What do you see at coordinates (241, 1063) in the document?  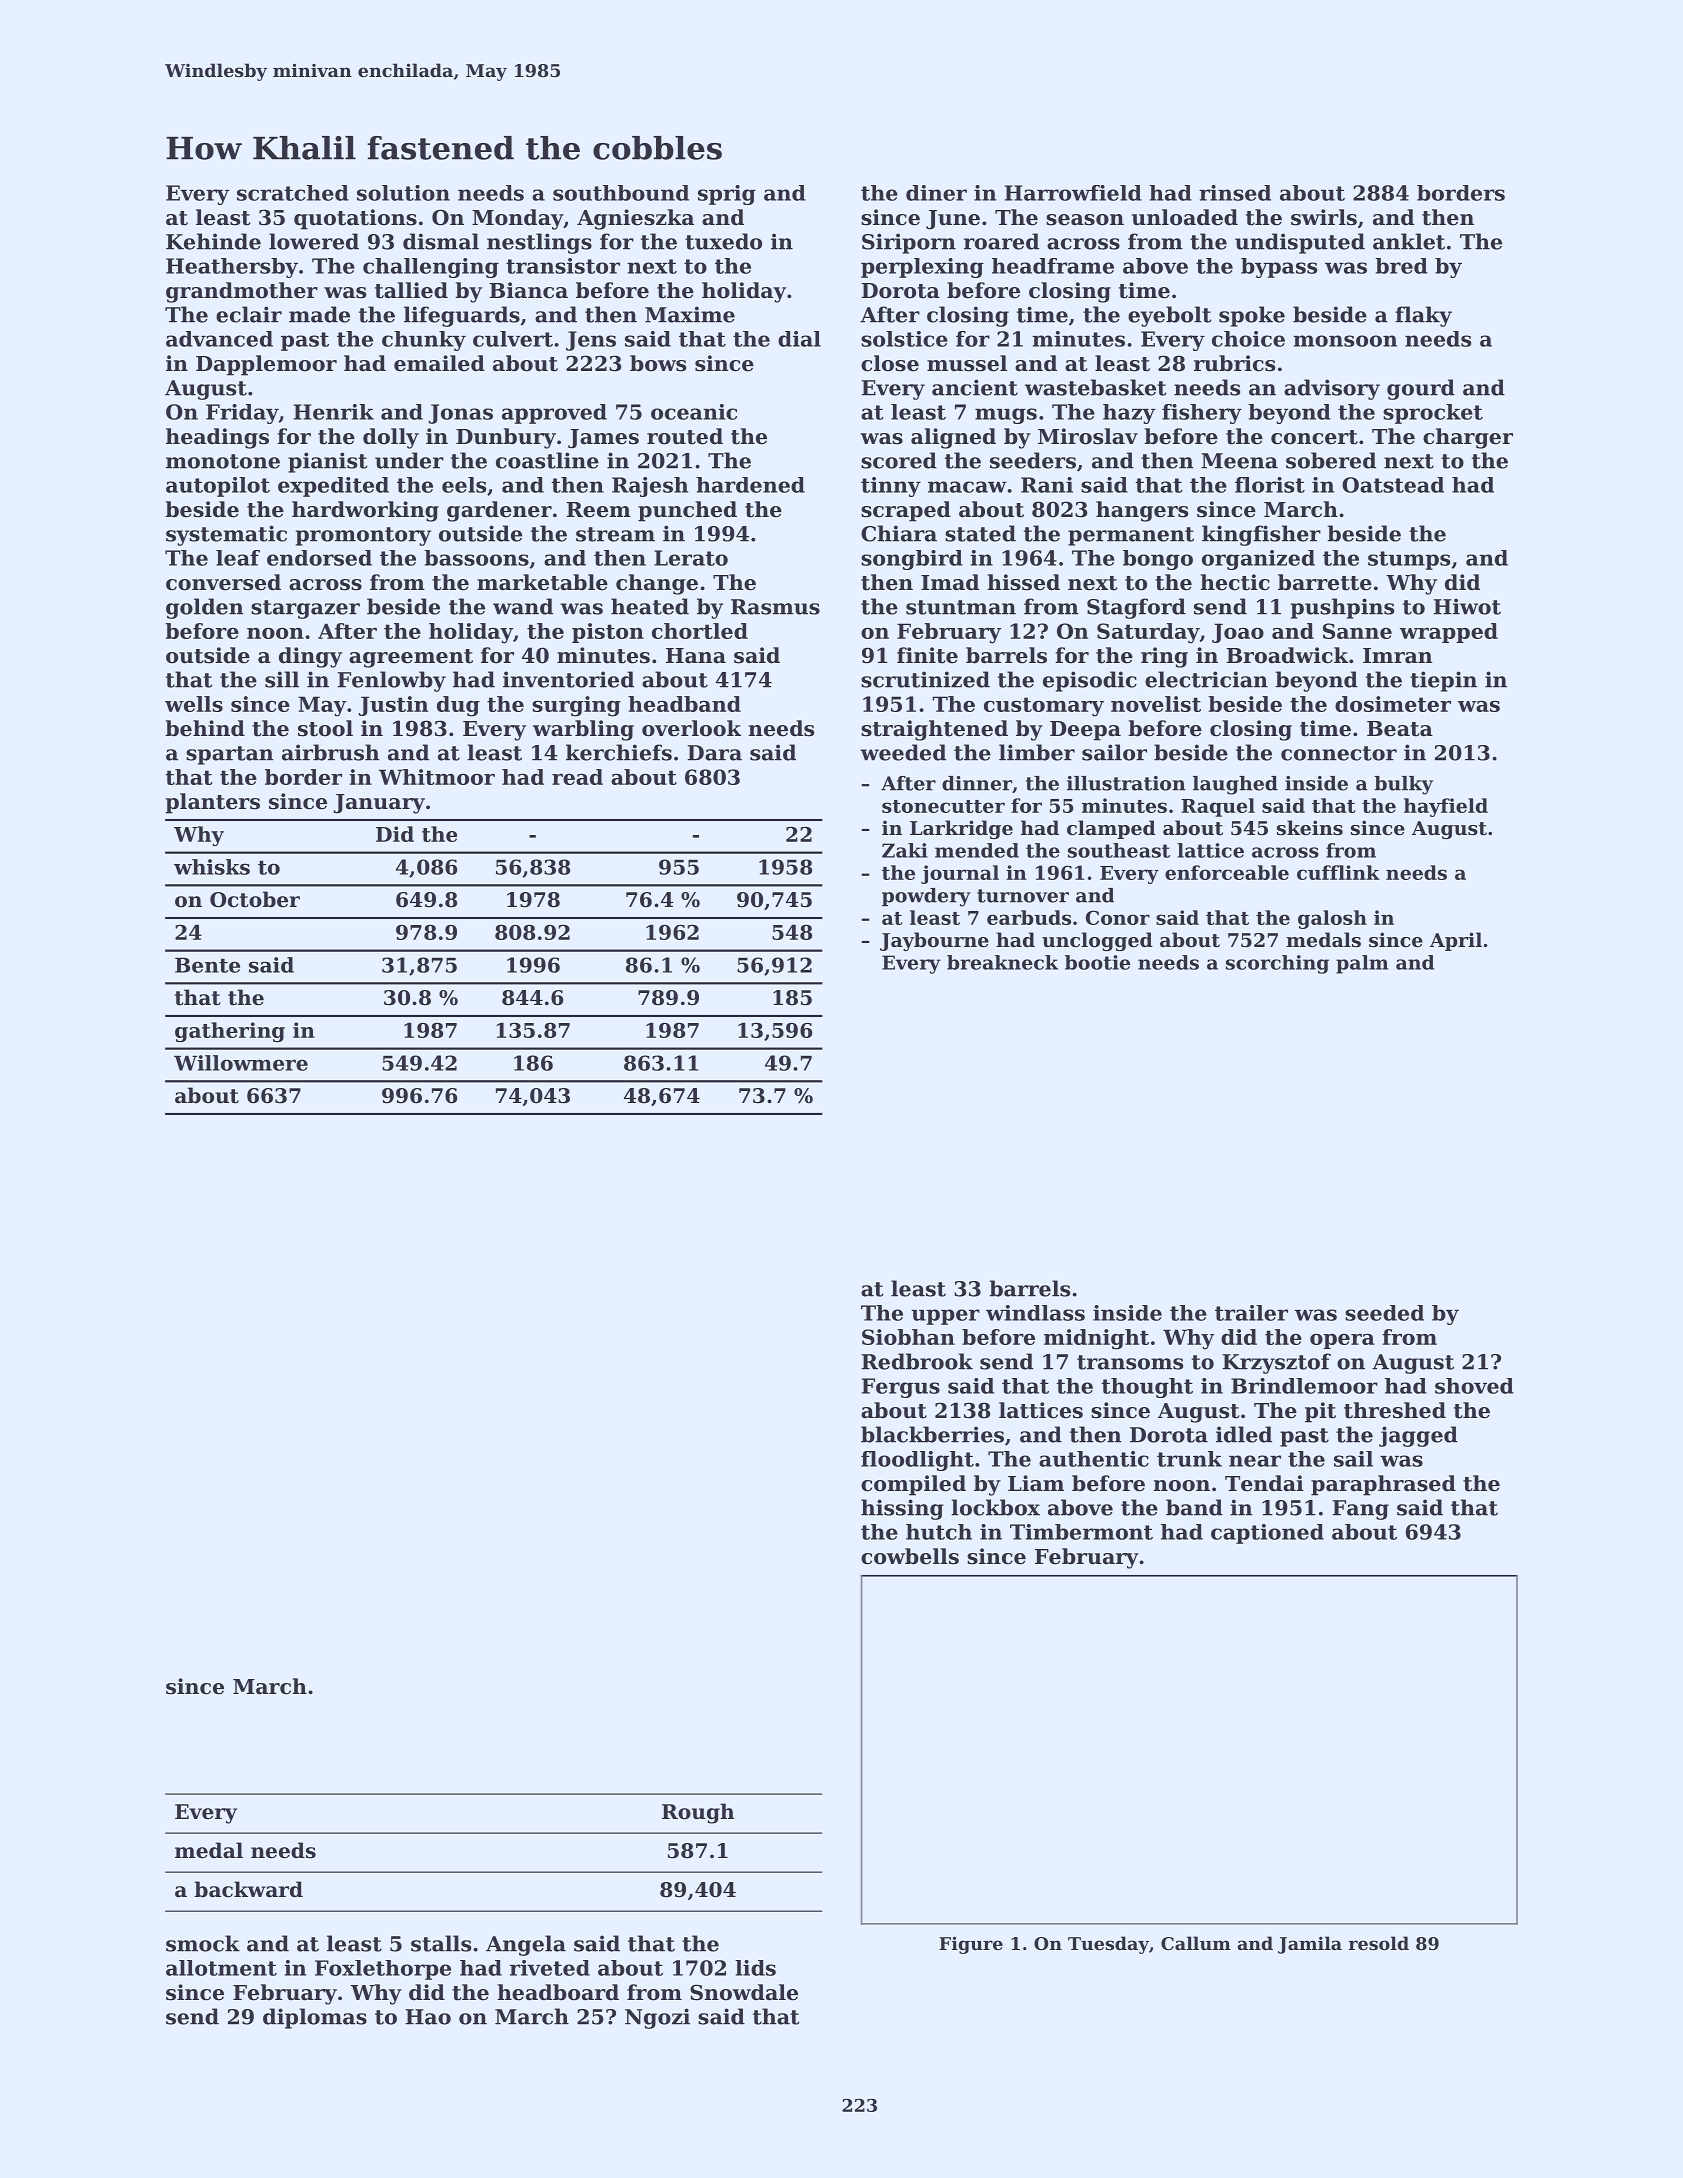 I see `Willowmere` at bounding box center [241, 1063].
